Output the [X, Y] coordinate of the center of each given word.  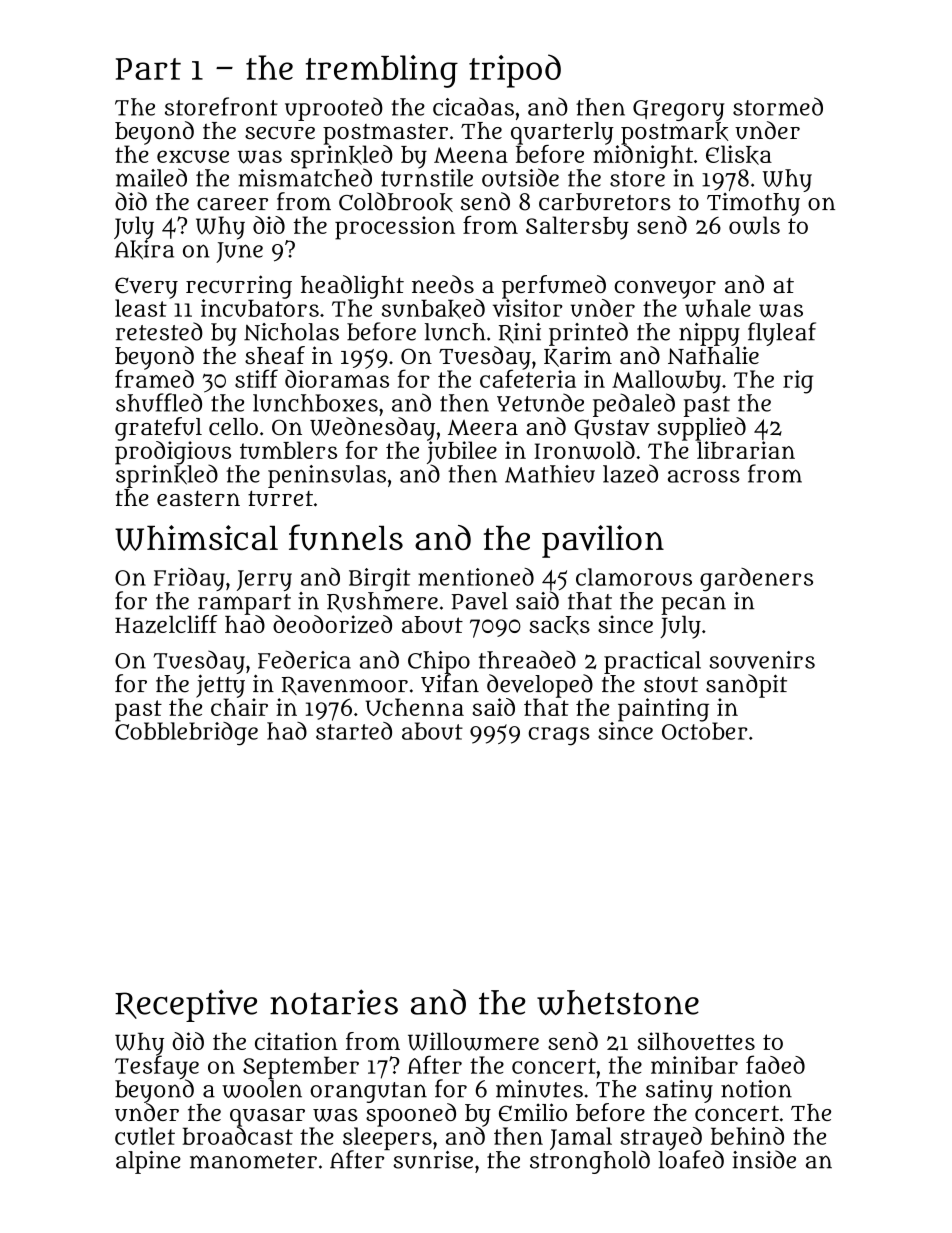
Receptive [186, 1005]
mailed [151, 177]
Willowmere [473, 1041]
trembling [381, 71]
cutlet [145, 1136]
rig [798, 382]
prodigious [173, 453]
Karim [578, 356]
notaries [334, 1002]
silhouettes [696, 1041]
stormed [778, 106]
